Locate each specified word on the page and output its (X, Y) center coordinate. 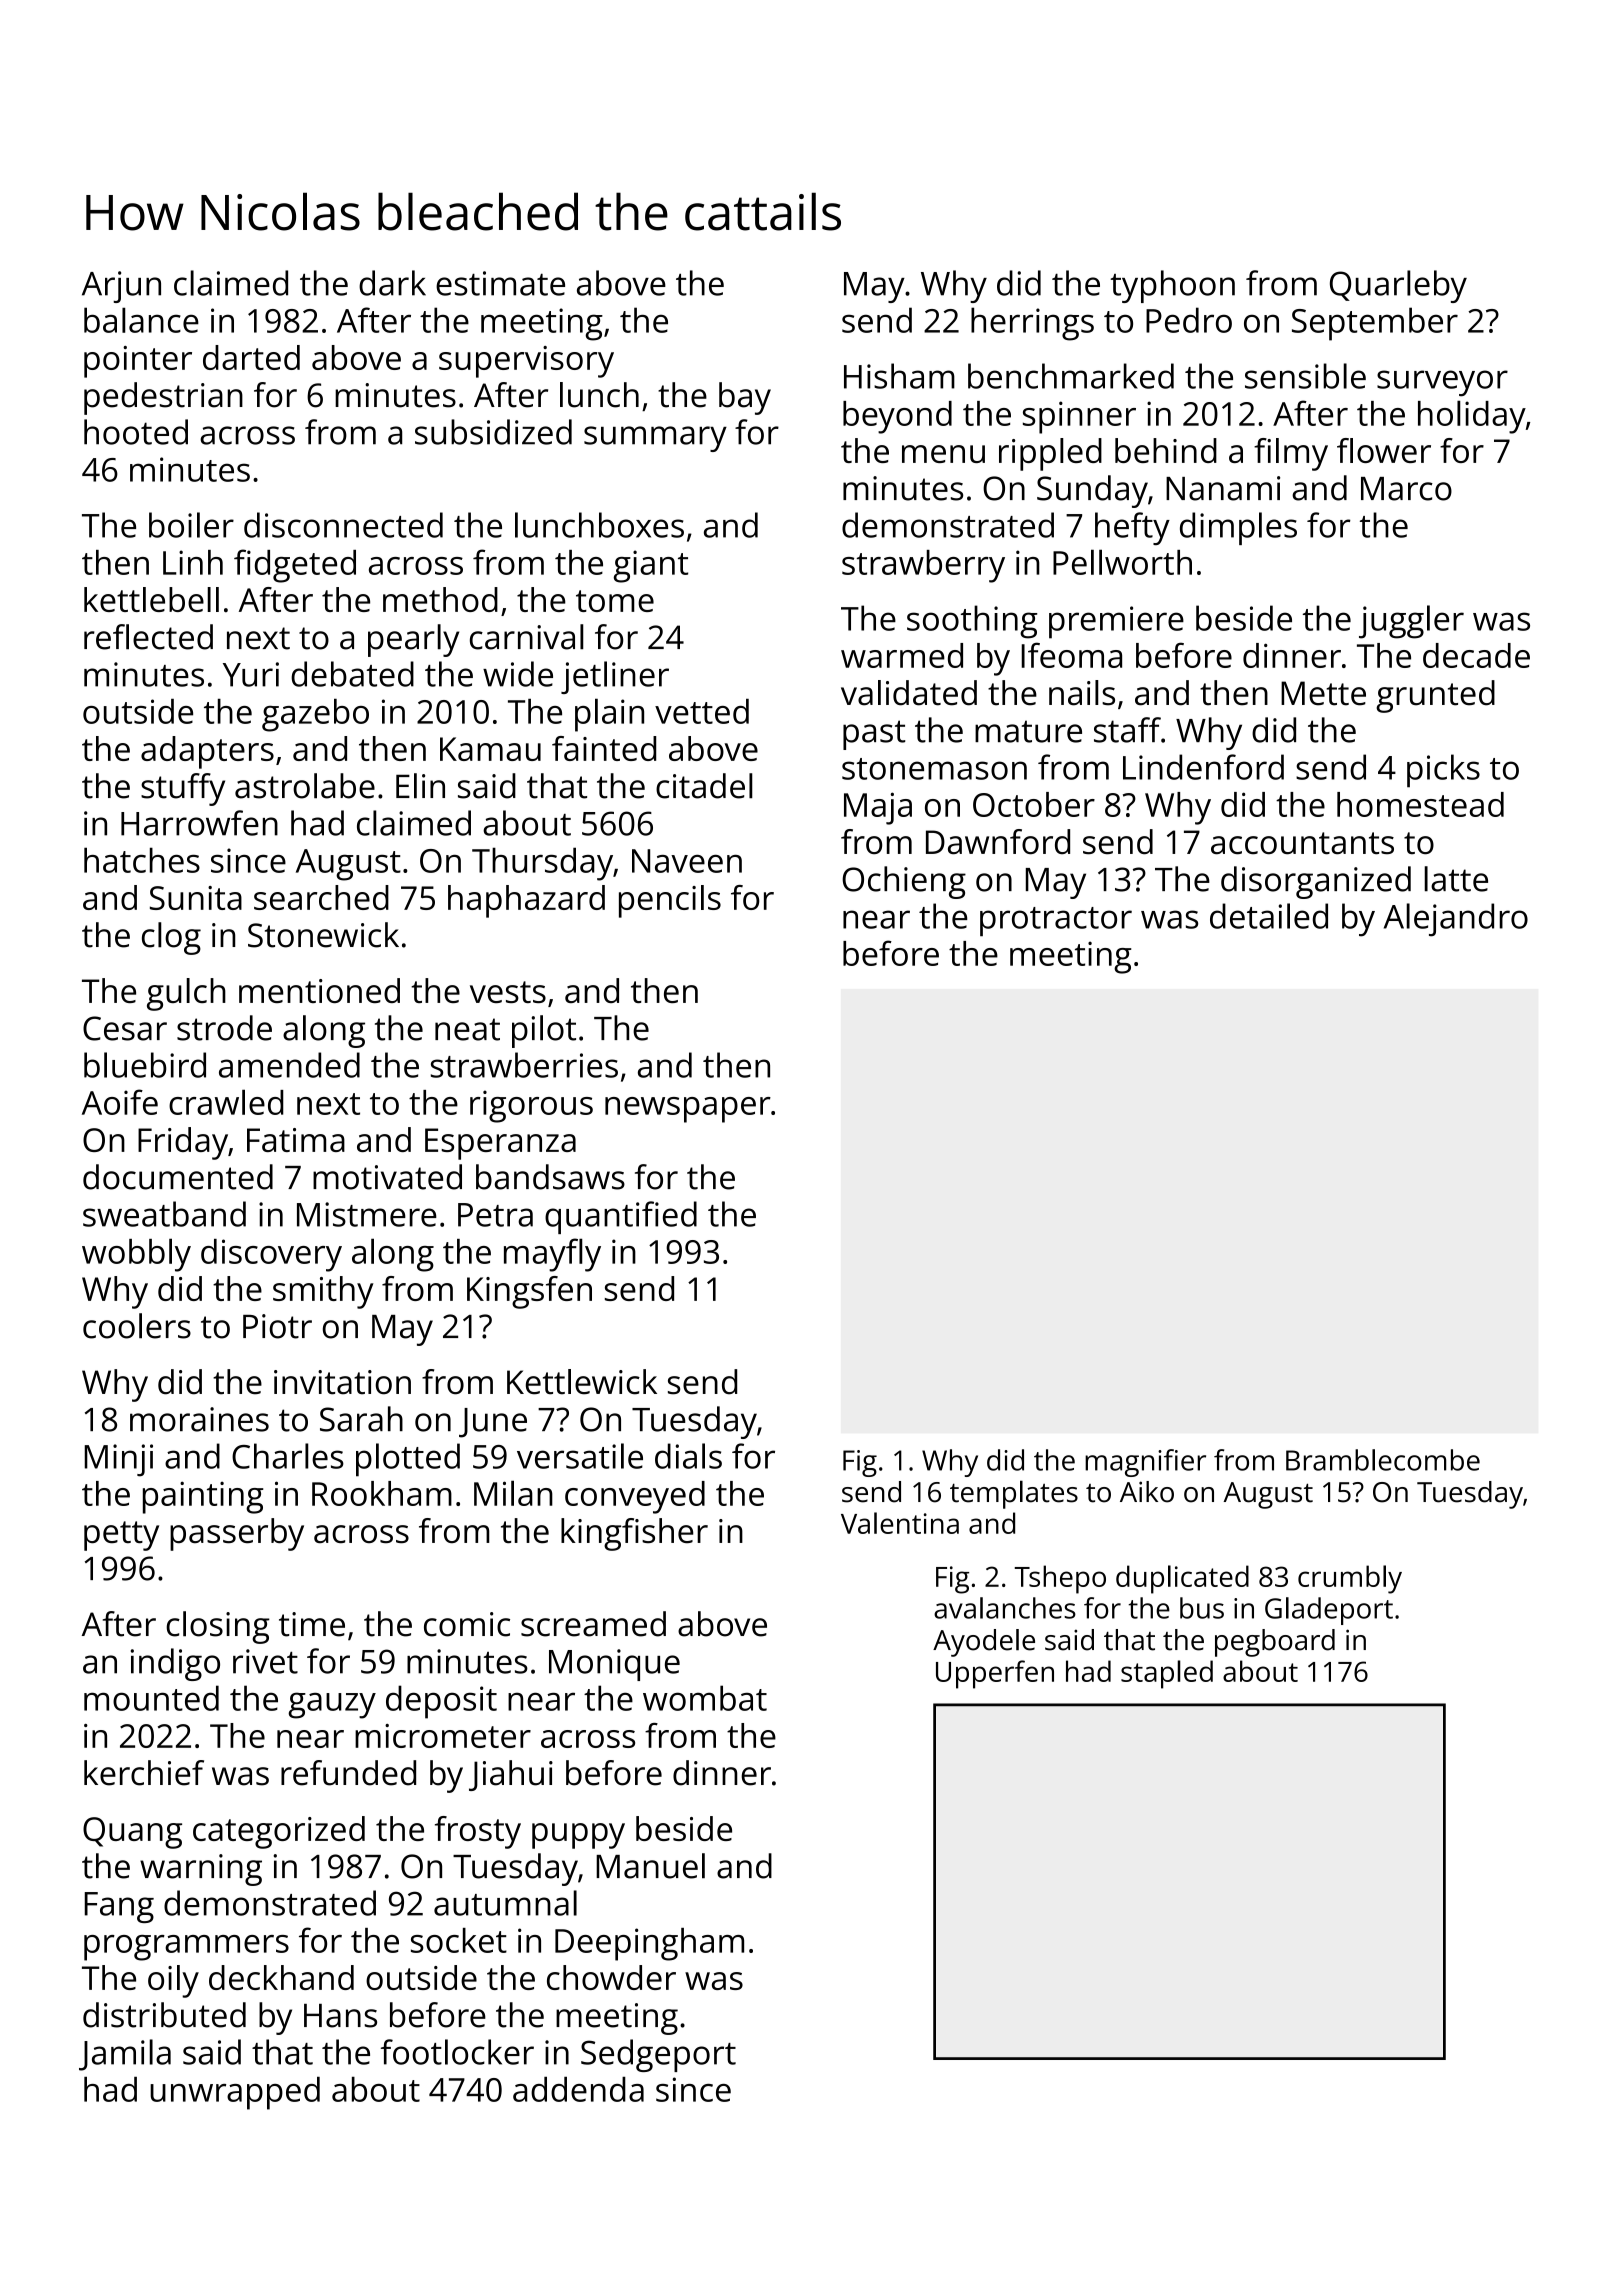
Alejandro (1456, 920)
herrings (1032, 324)
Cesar (125, 1028)
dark (392, 283)
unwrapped (235, 2093)
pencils (670, 901)
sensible (1305, 376)
